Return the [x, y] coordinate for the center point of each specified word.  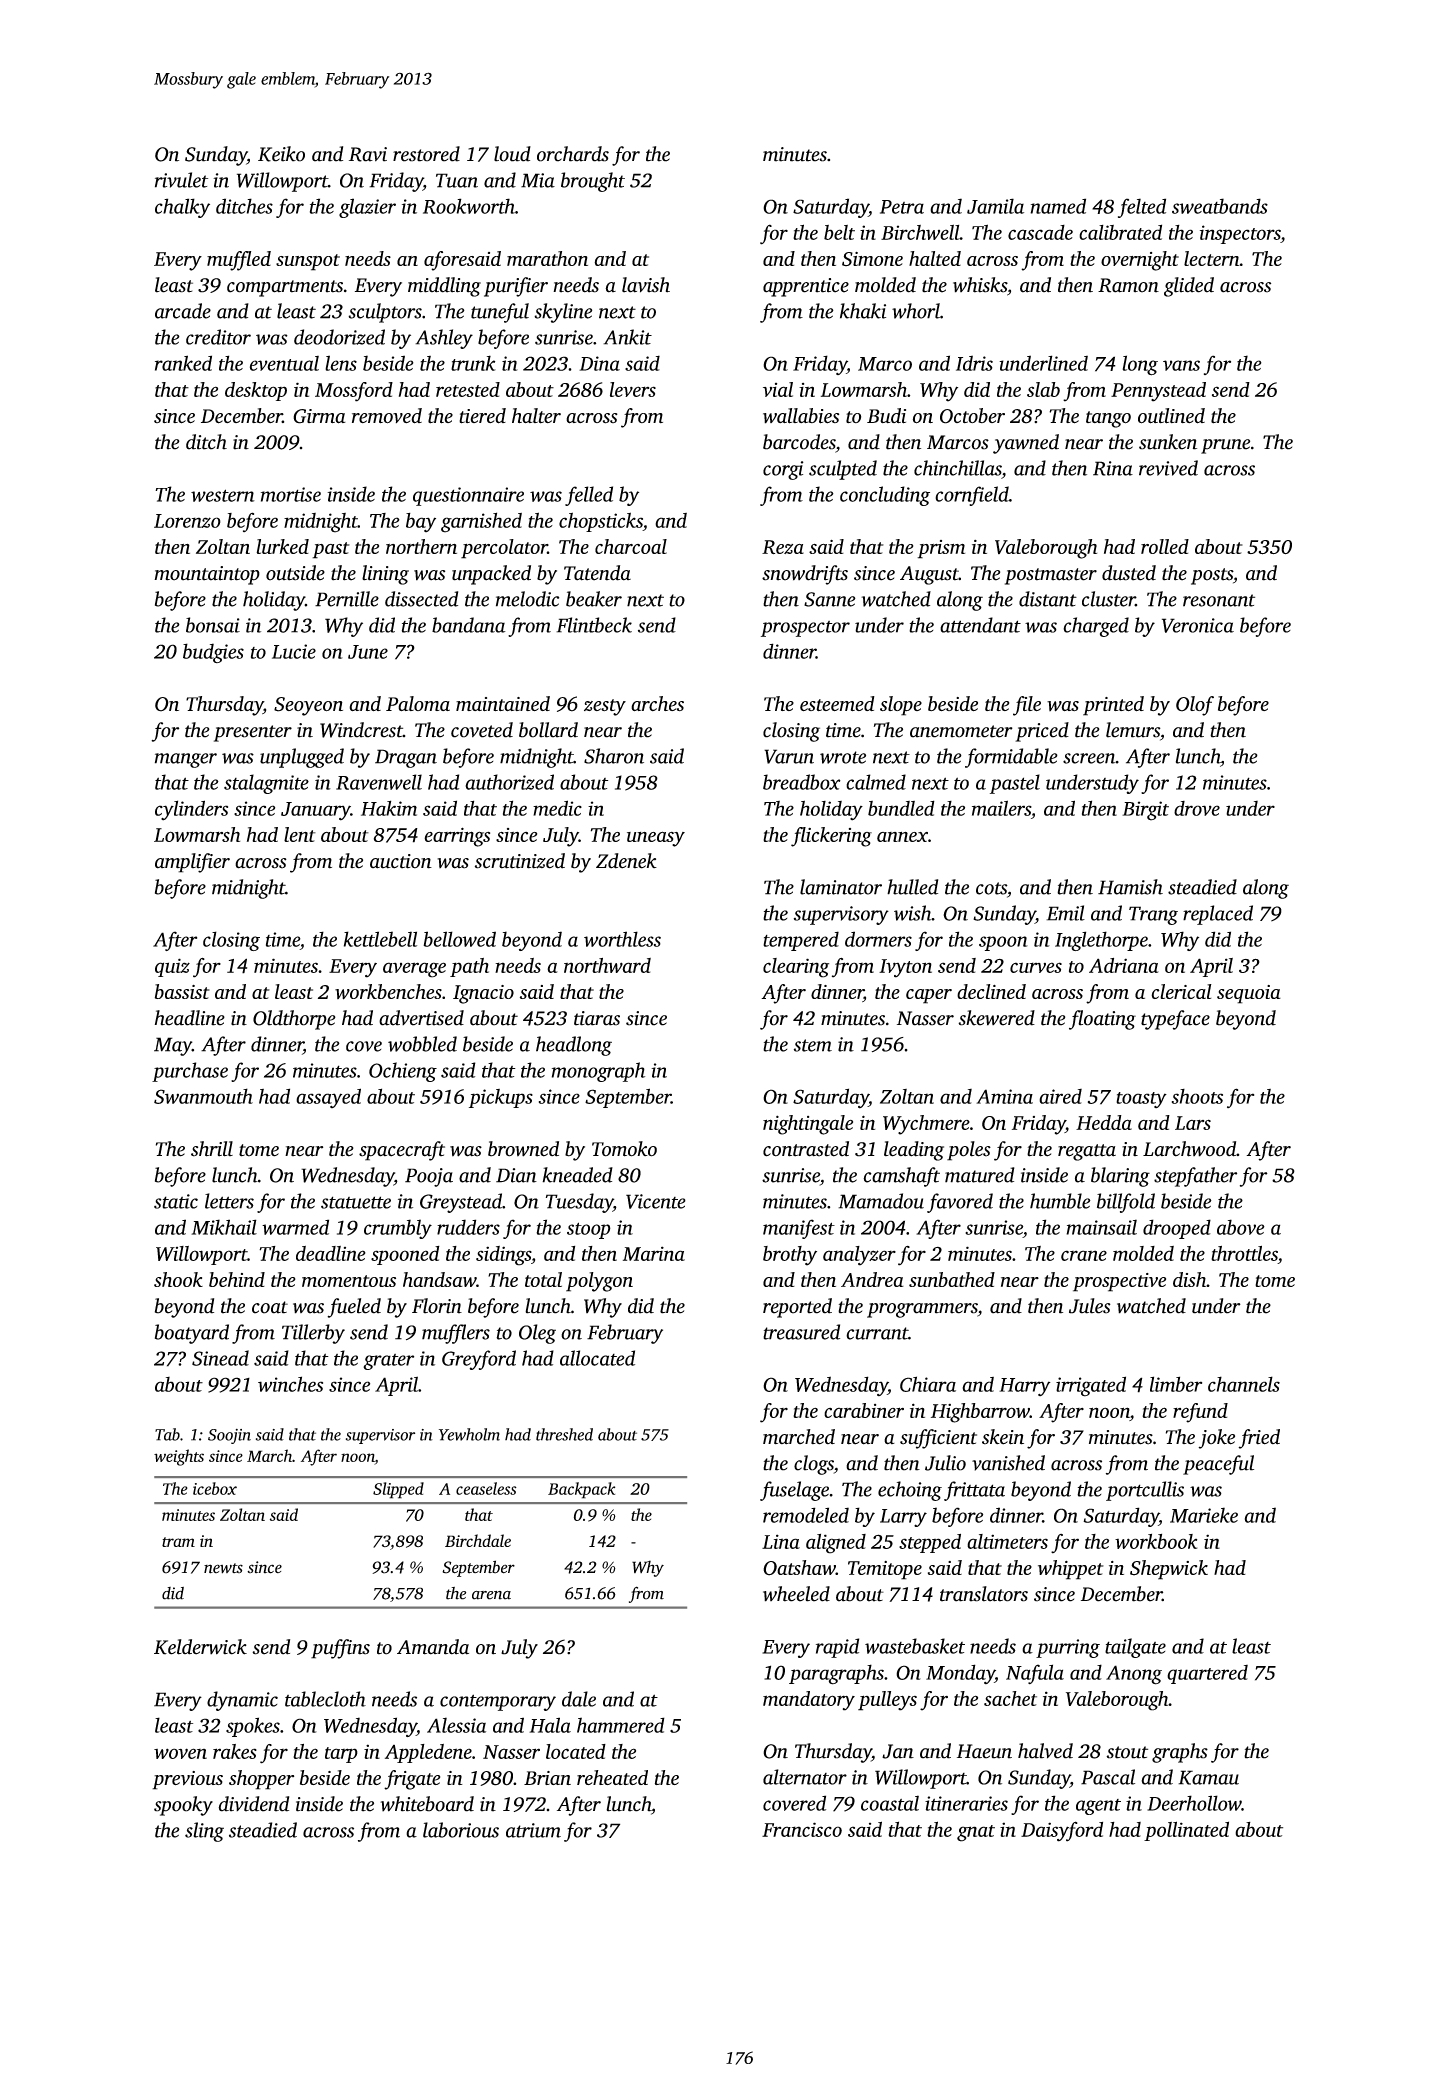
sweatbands [1220, 206]
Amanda [433, 1647]
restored [426, 154]
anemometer [961, 731]
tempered [801, 941]
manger [186, 760]
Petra [902, 207]
